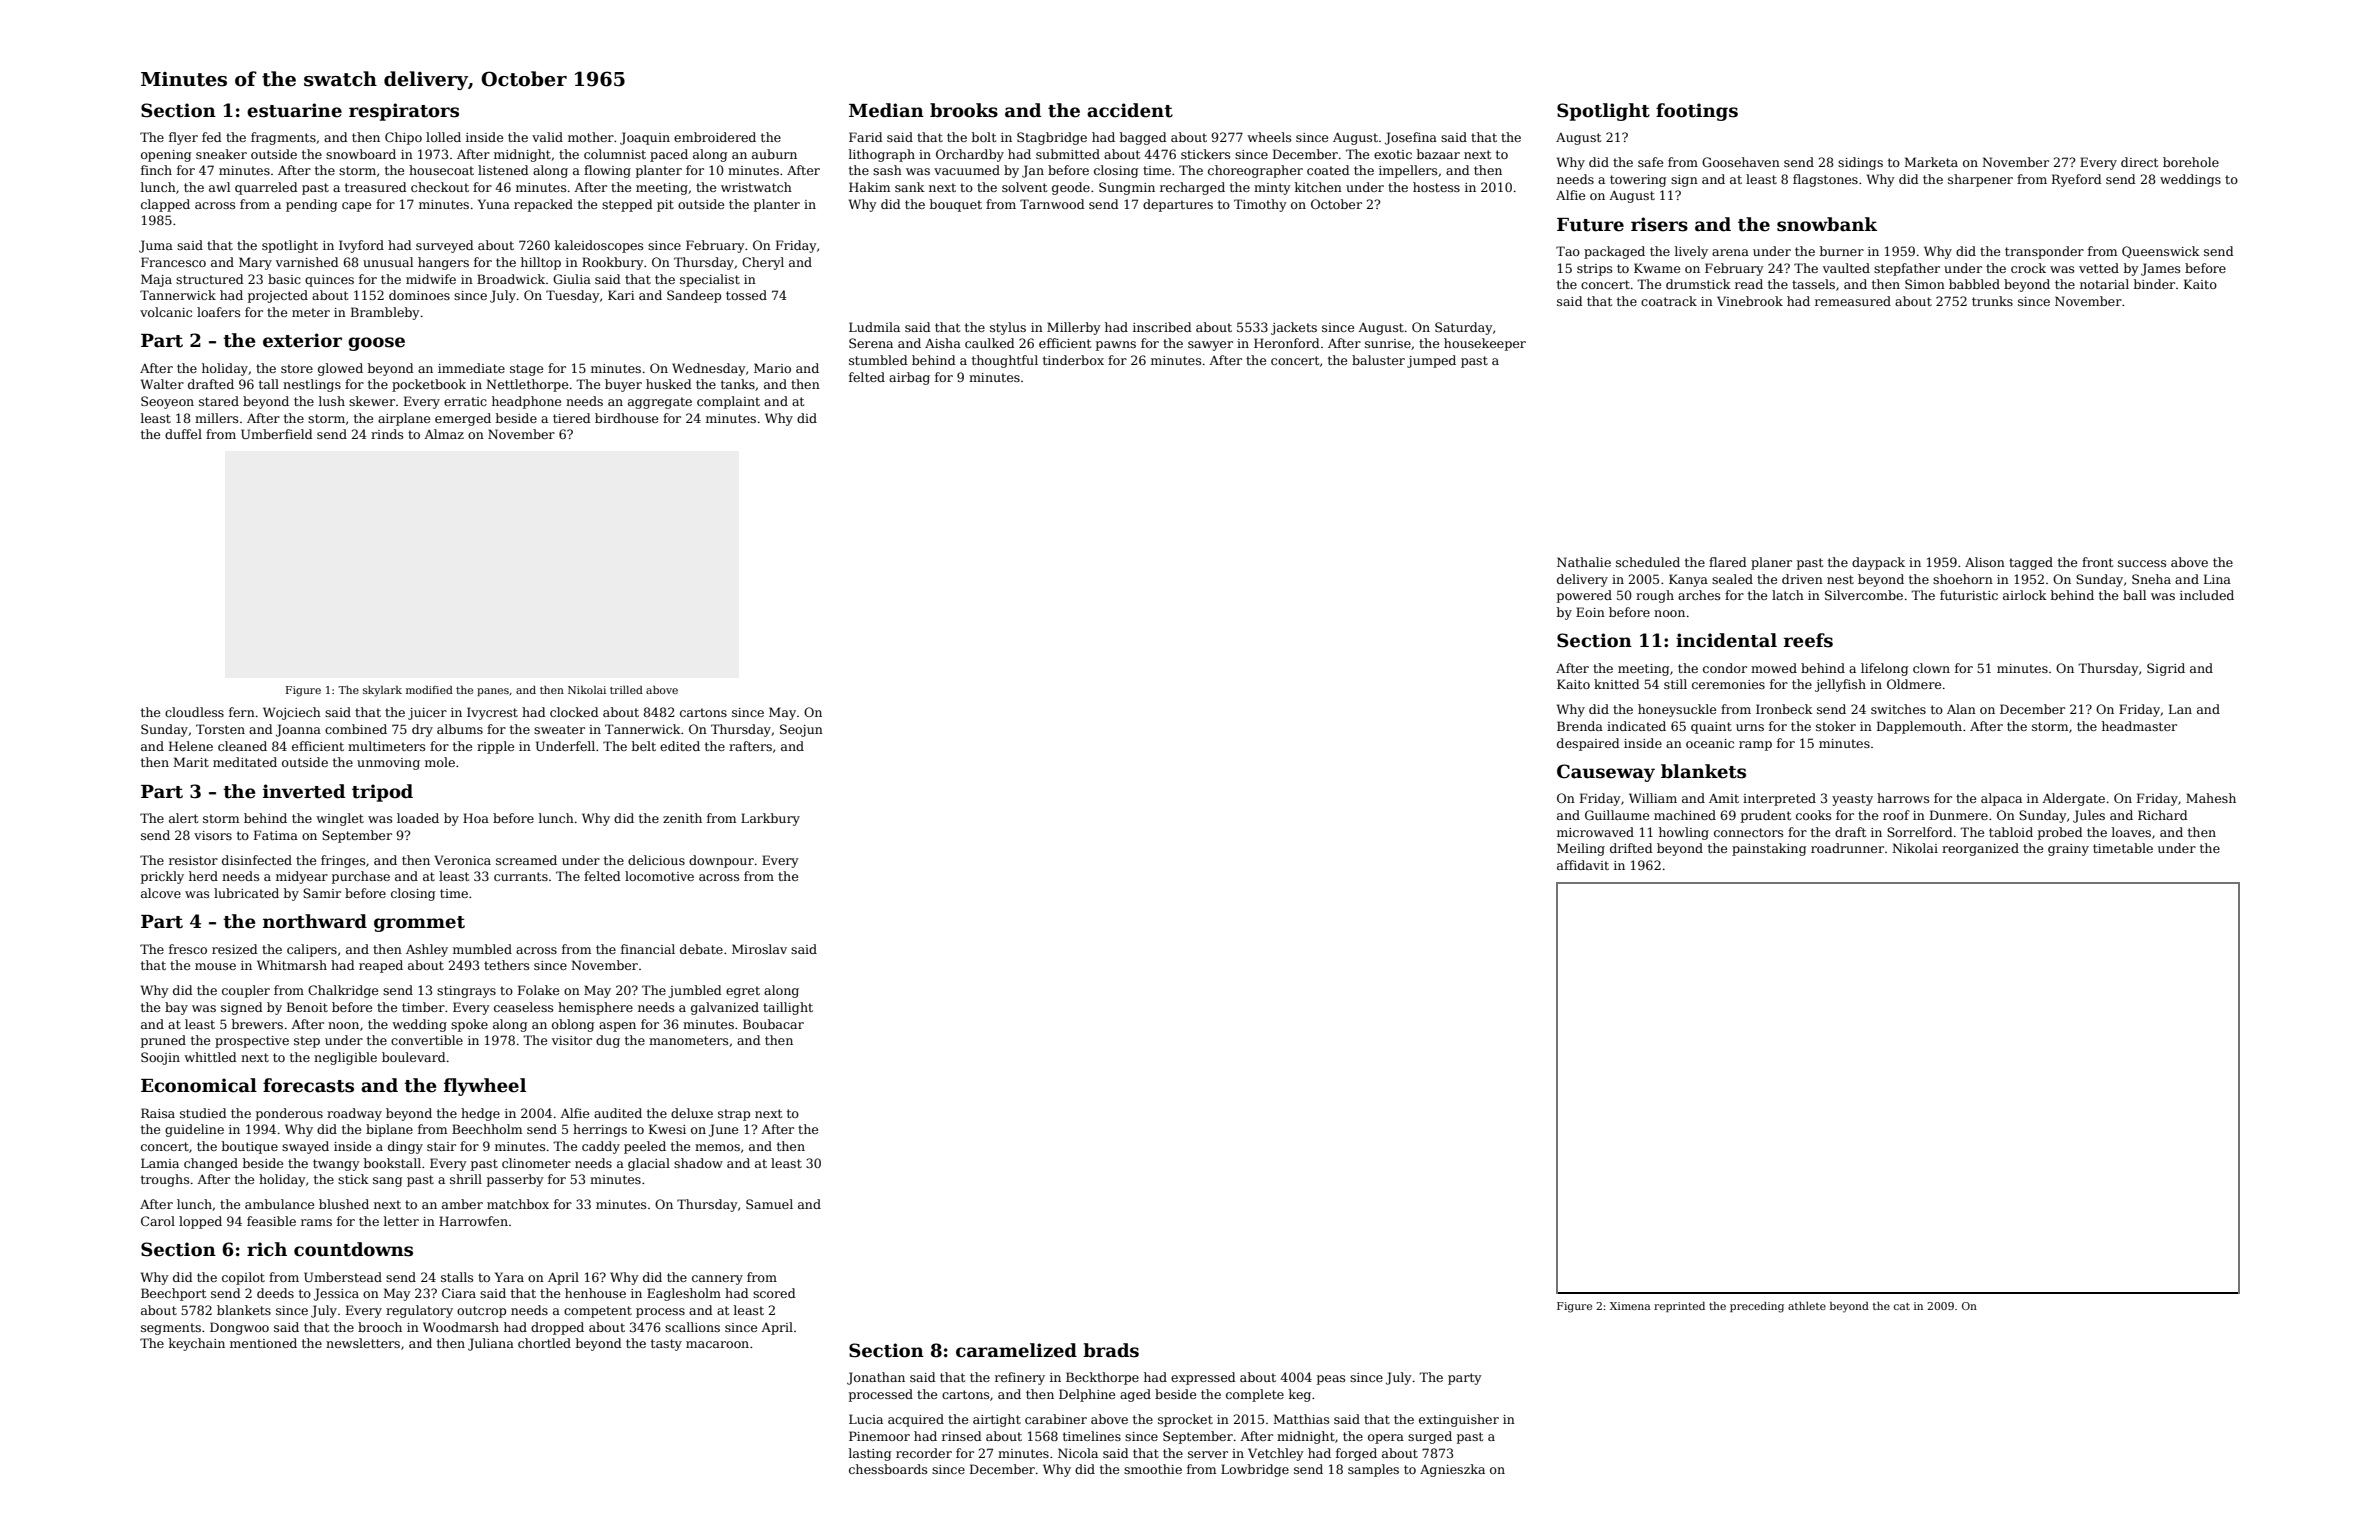 This screenshot has height=1540, width=2380. What do you see at coordinates (1807, 1306) in the screenshot?
I see `athlete` at bounding box center [1807, 1306].
